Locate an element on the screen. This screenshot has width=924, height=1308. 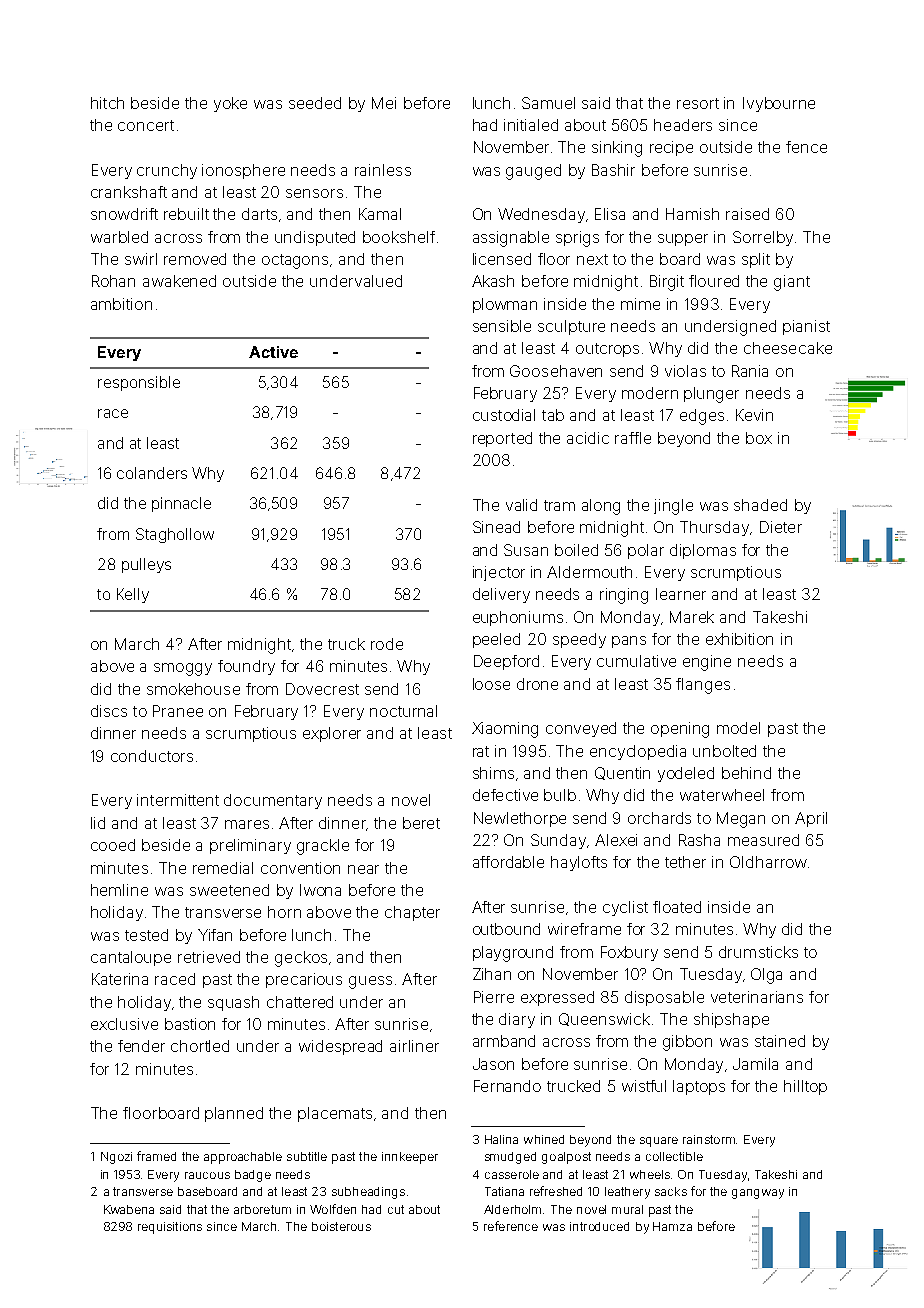
Oldharrow is located at coordinates (768, 862).
